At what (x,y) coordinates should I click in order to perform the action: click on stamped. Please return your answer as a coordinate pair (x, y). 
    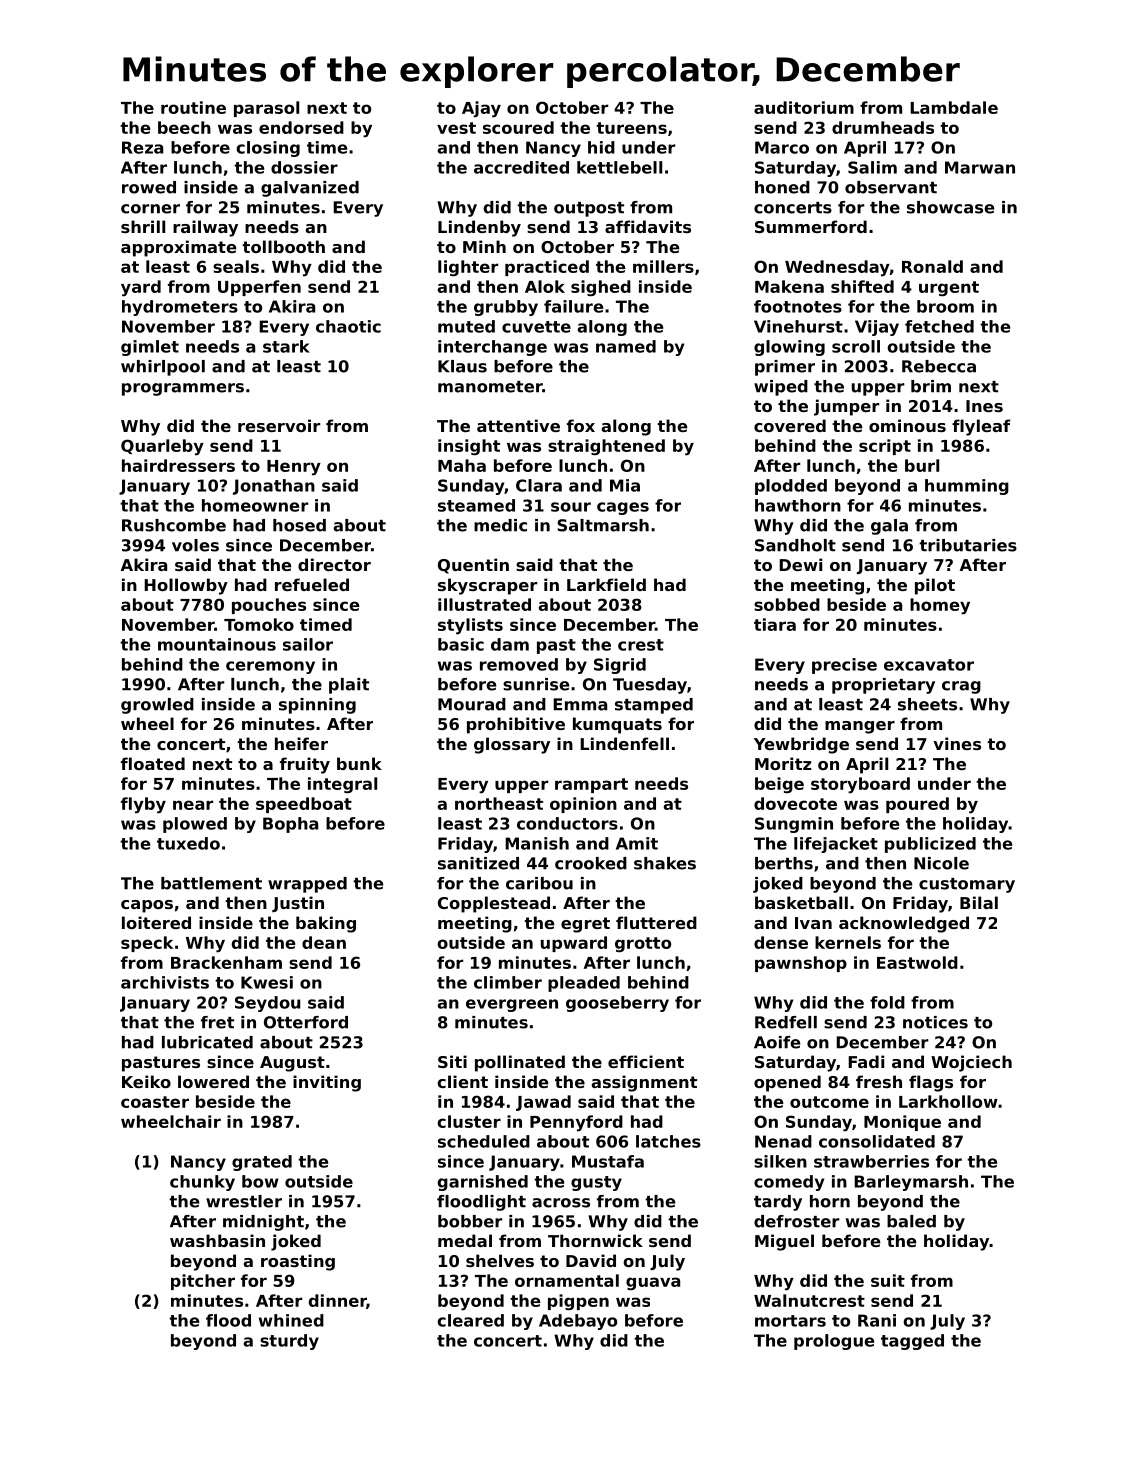
    Looking at the image, I should click on (654, 706).
